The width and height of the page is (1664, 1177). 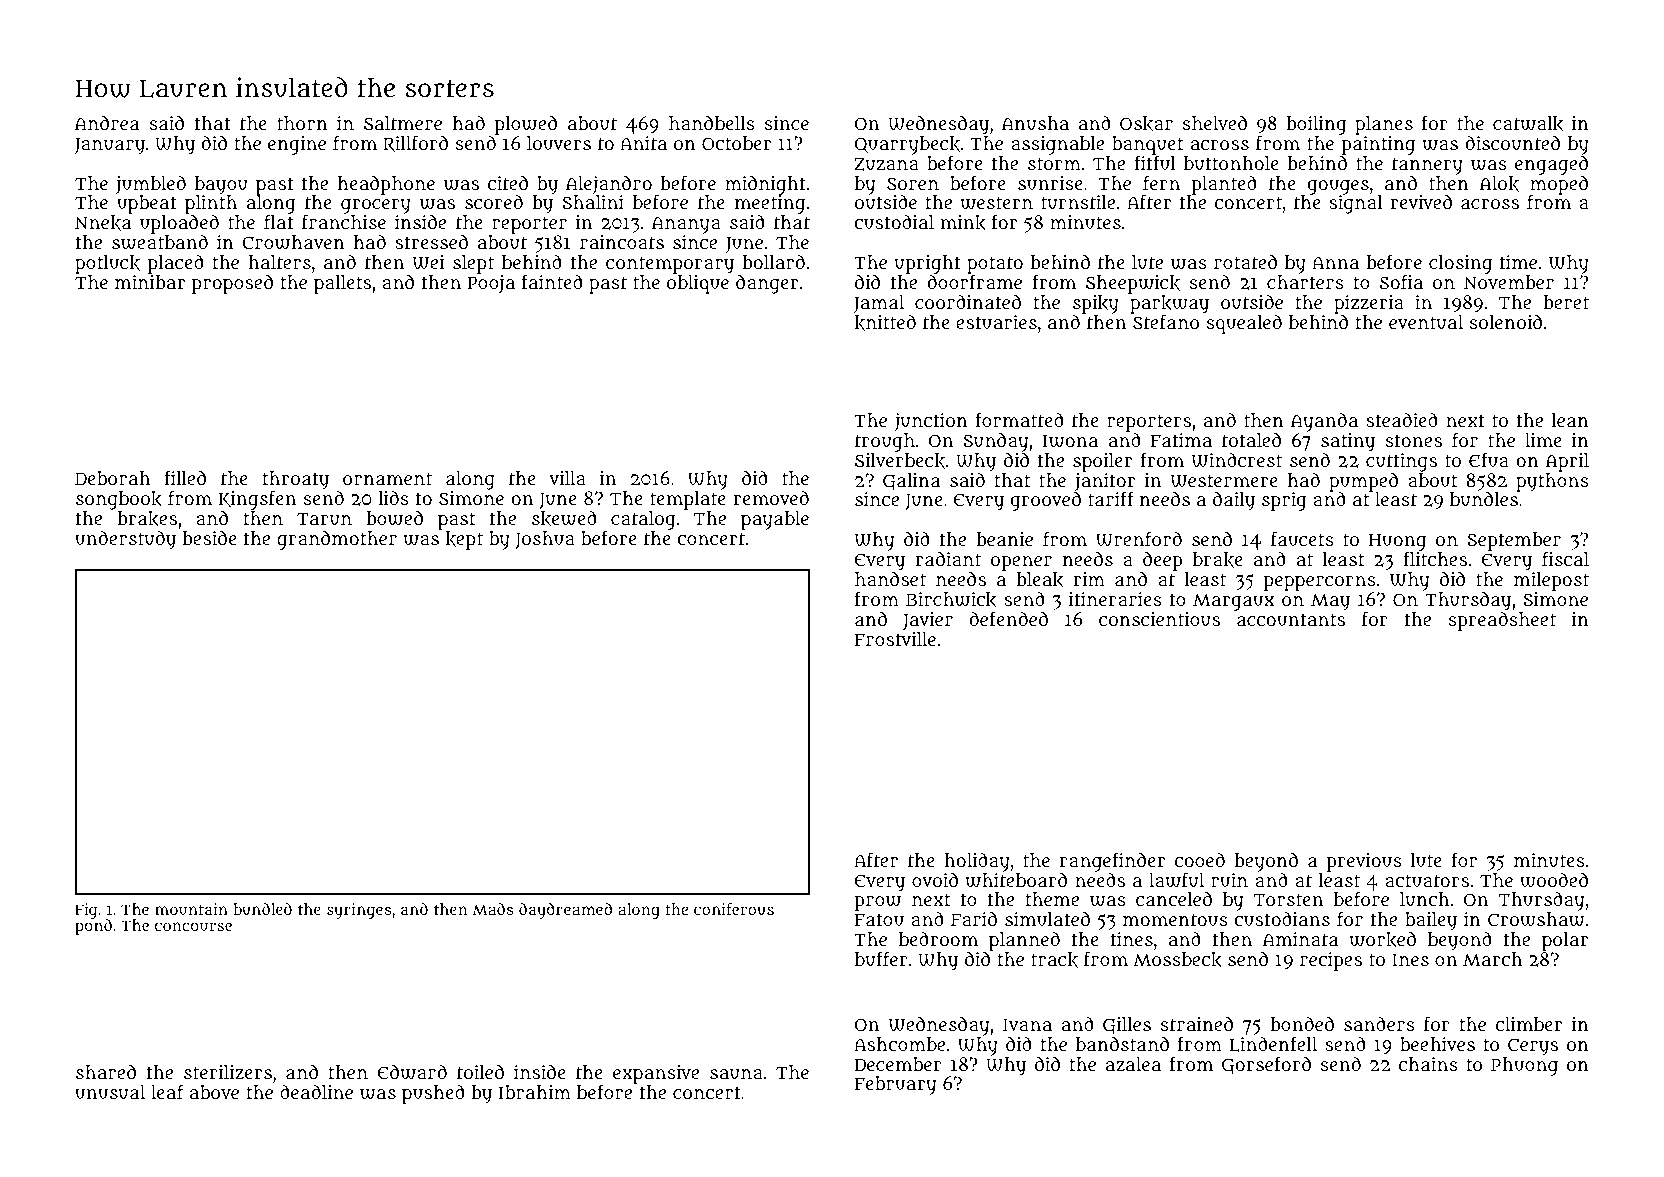 I want to click on Mads, so click(x=493, y=909).
